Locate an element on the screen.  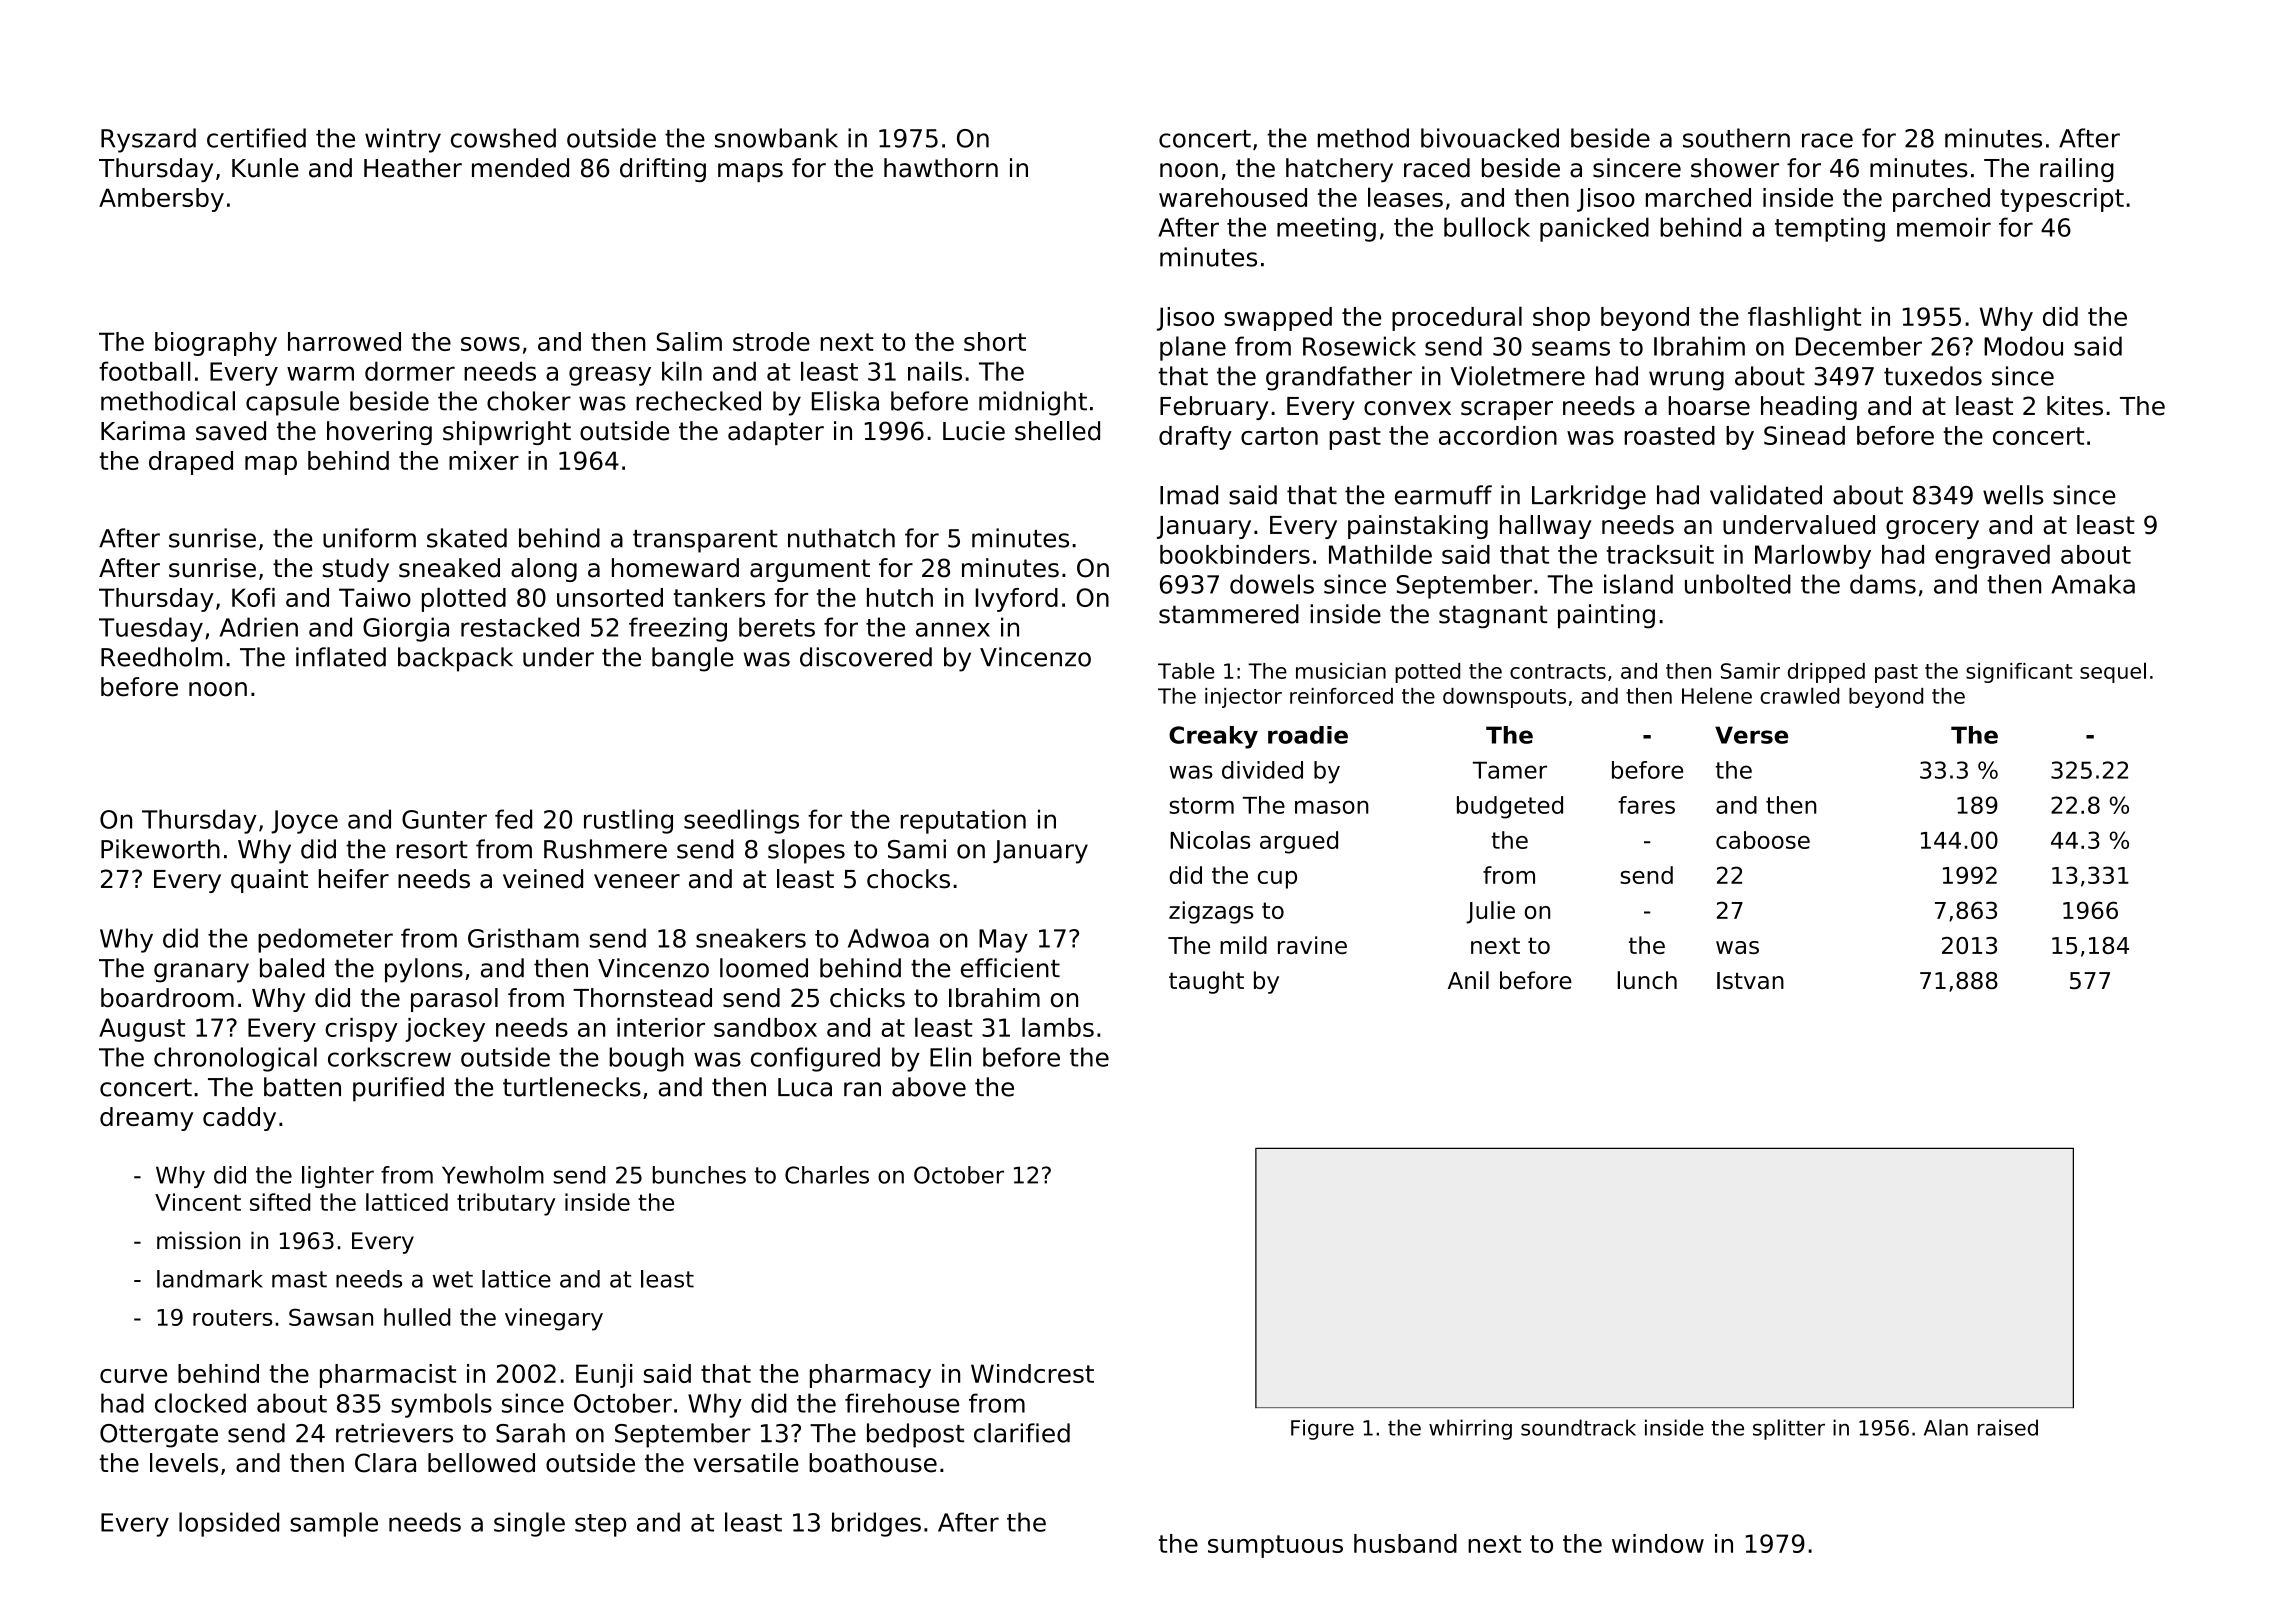
single is located at coordinates (529, 1524).
